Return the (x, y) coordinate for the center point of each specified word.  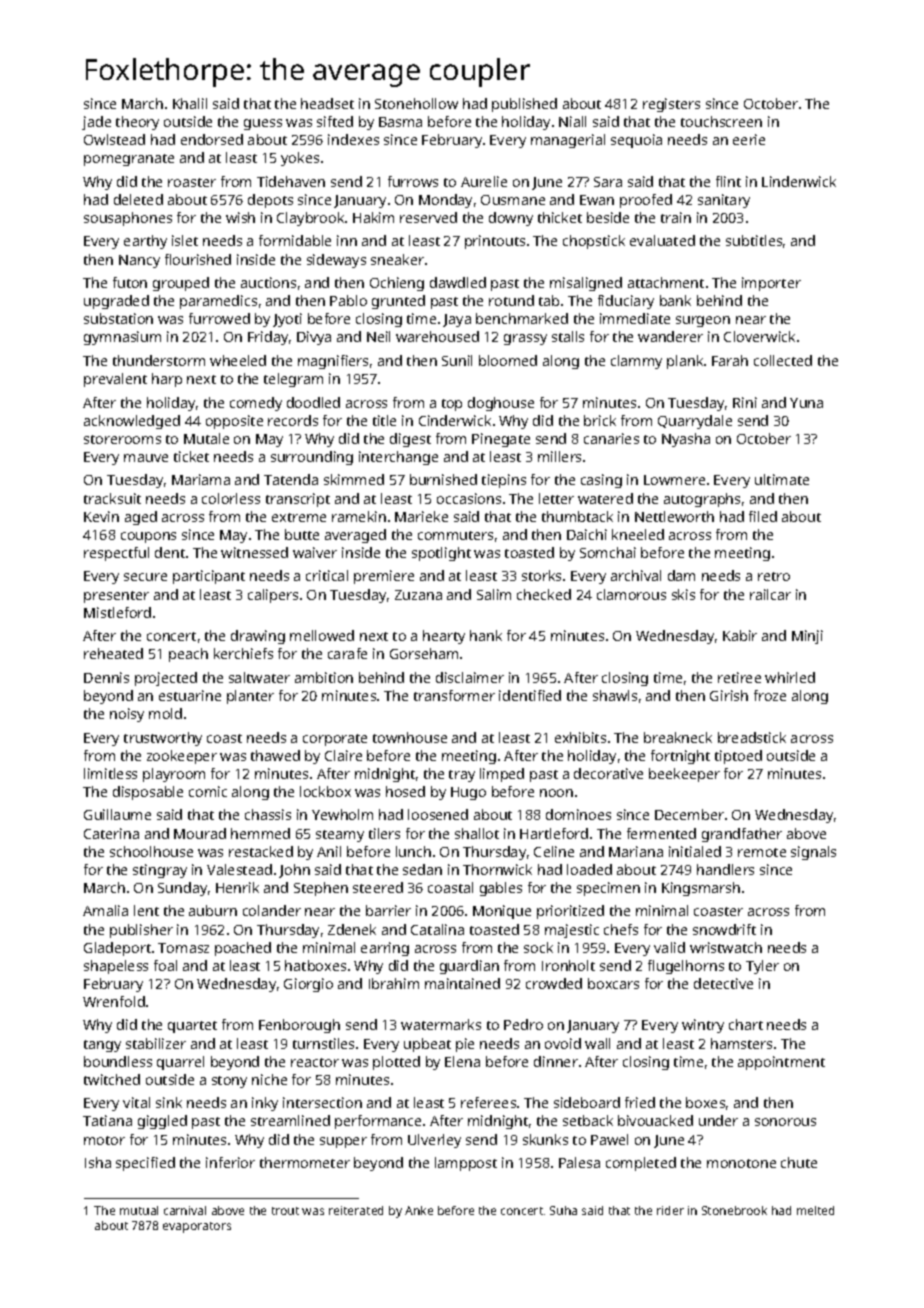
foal (165, 965)
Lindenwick (799, 181)
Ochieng (397, 284)
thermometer (305, 1162)
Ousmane (513, 200)
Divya (314, 338)
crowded (554, 983)
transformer (454, 695)
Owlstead (114, 139)
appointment (781, 1063)
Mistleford (117, 612)
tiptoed (738, 757)
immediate (635, 318)
